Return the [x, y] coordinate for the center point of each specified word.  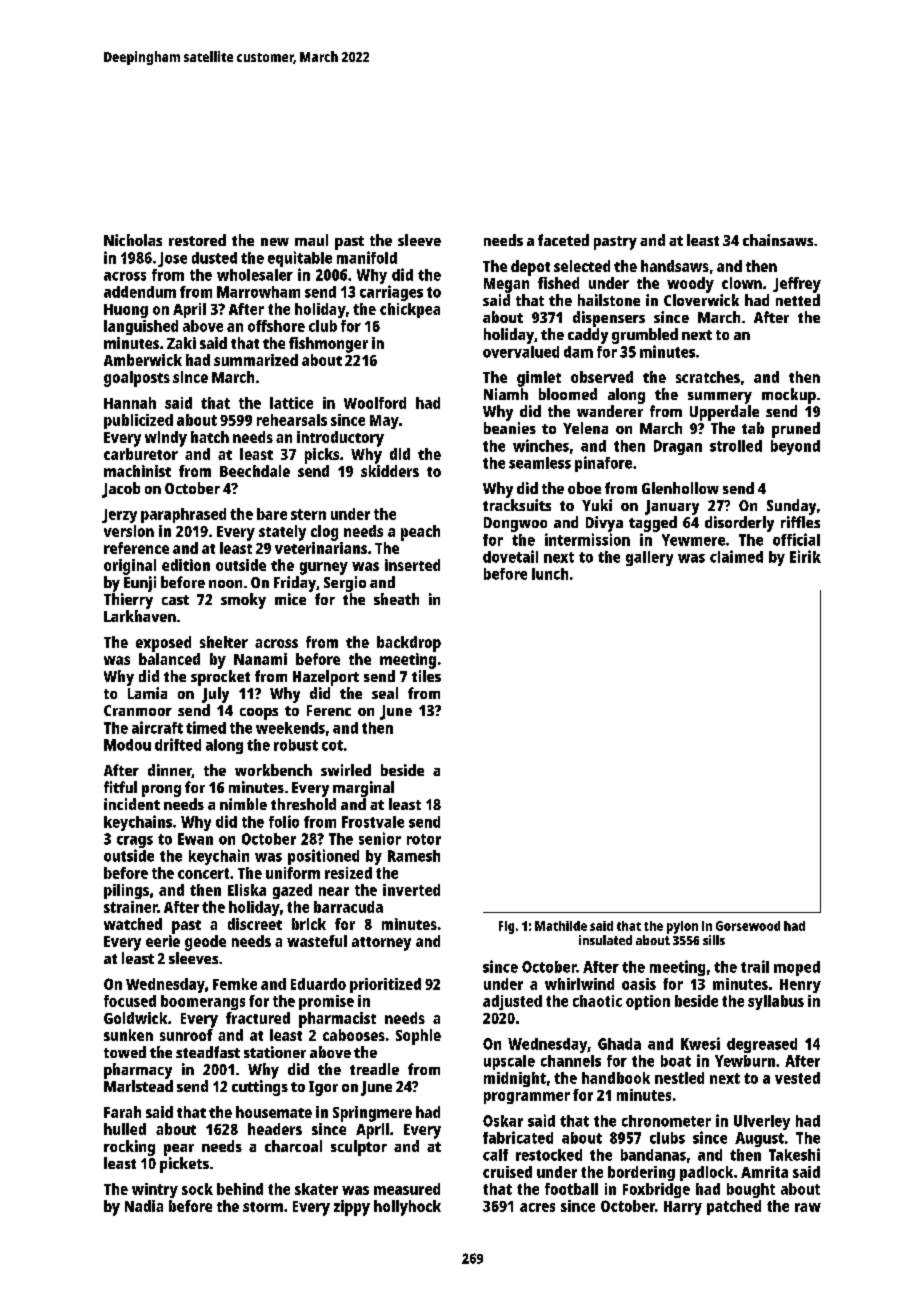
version [129, 531]
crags [135, 842]
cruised [507, 1172]
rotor [424, 839]
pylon [682, 927]
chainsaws [778, 240]
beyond [795, 447]
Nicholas [133, 240]
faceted [563, 240]
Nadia [144, 1206]
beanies [510, 428]
